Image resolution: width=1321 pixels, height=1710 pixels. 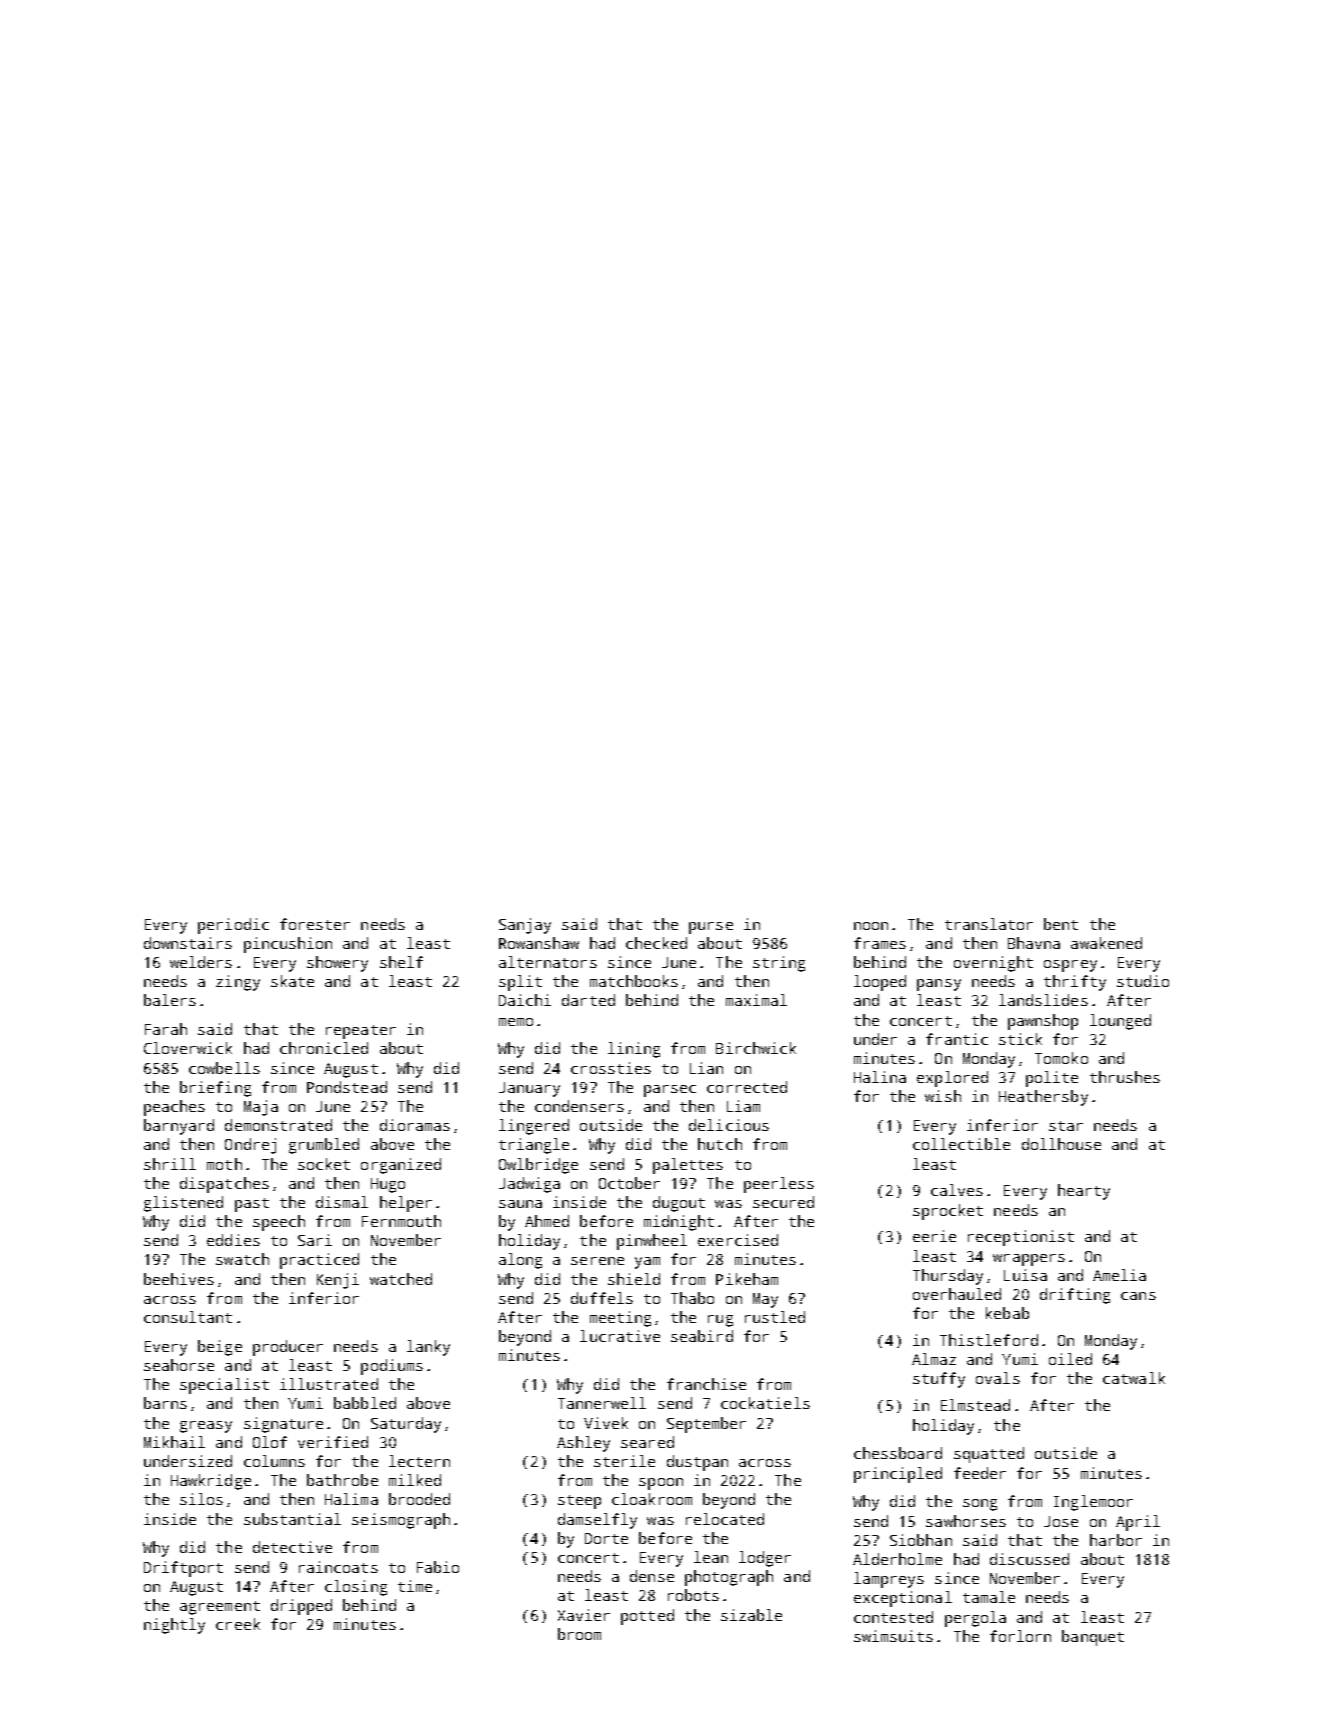 I want to click on nightly, so click(x=174, y=1626).
